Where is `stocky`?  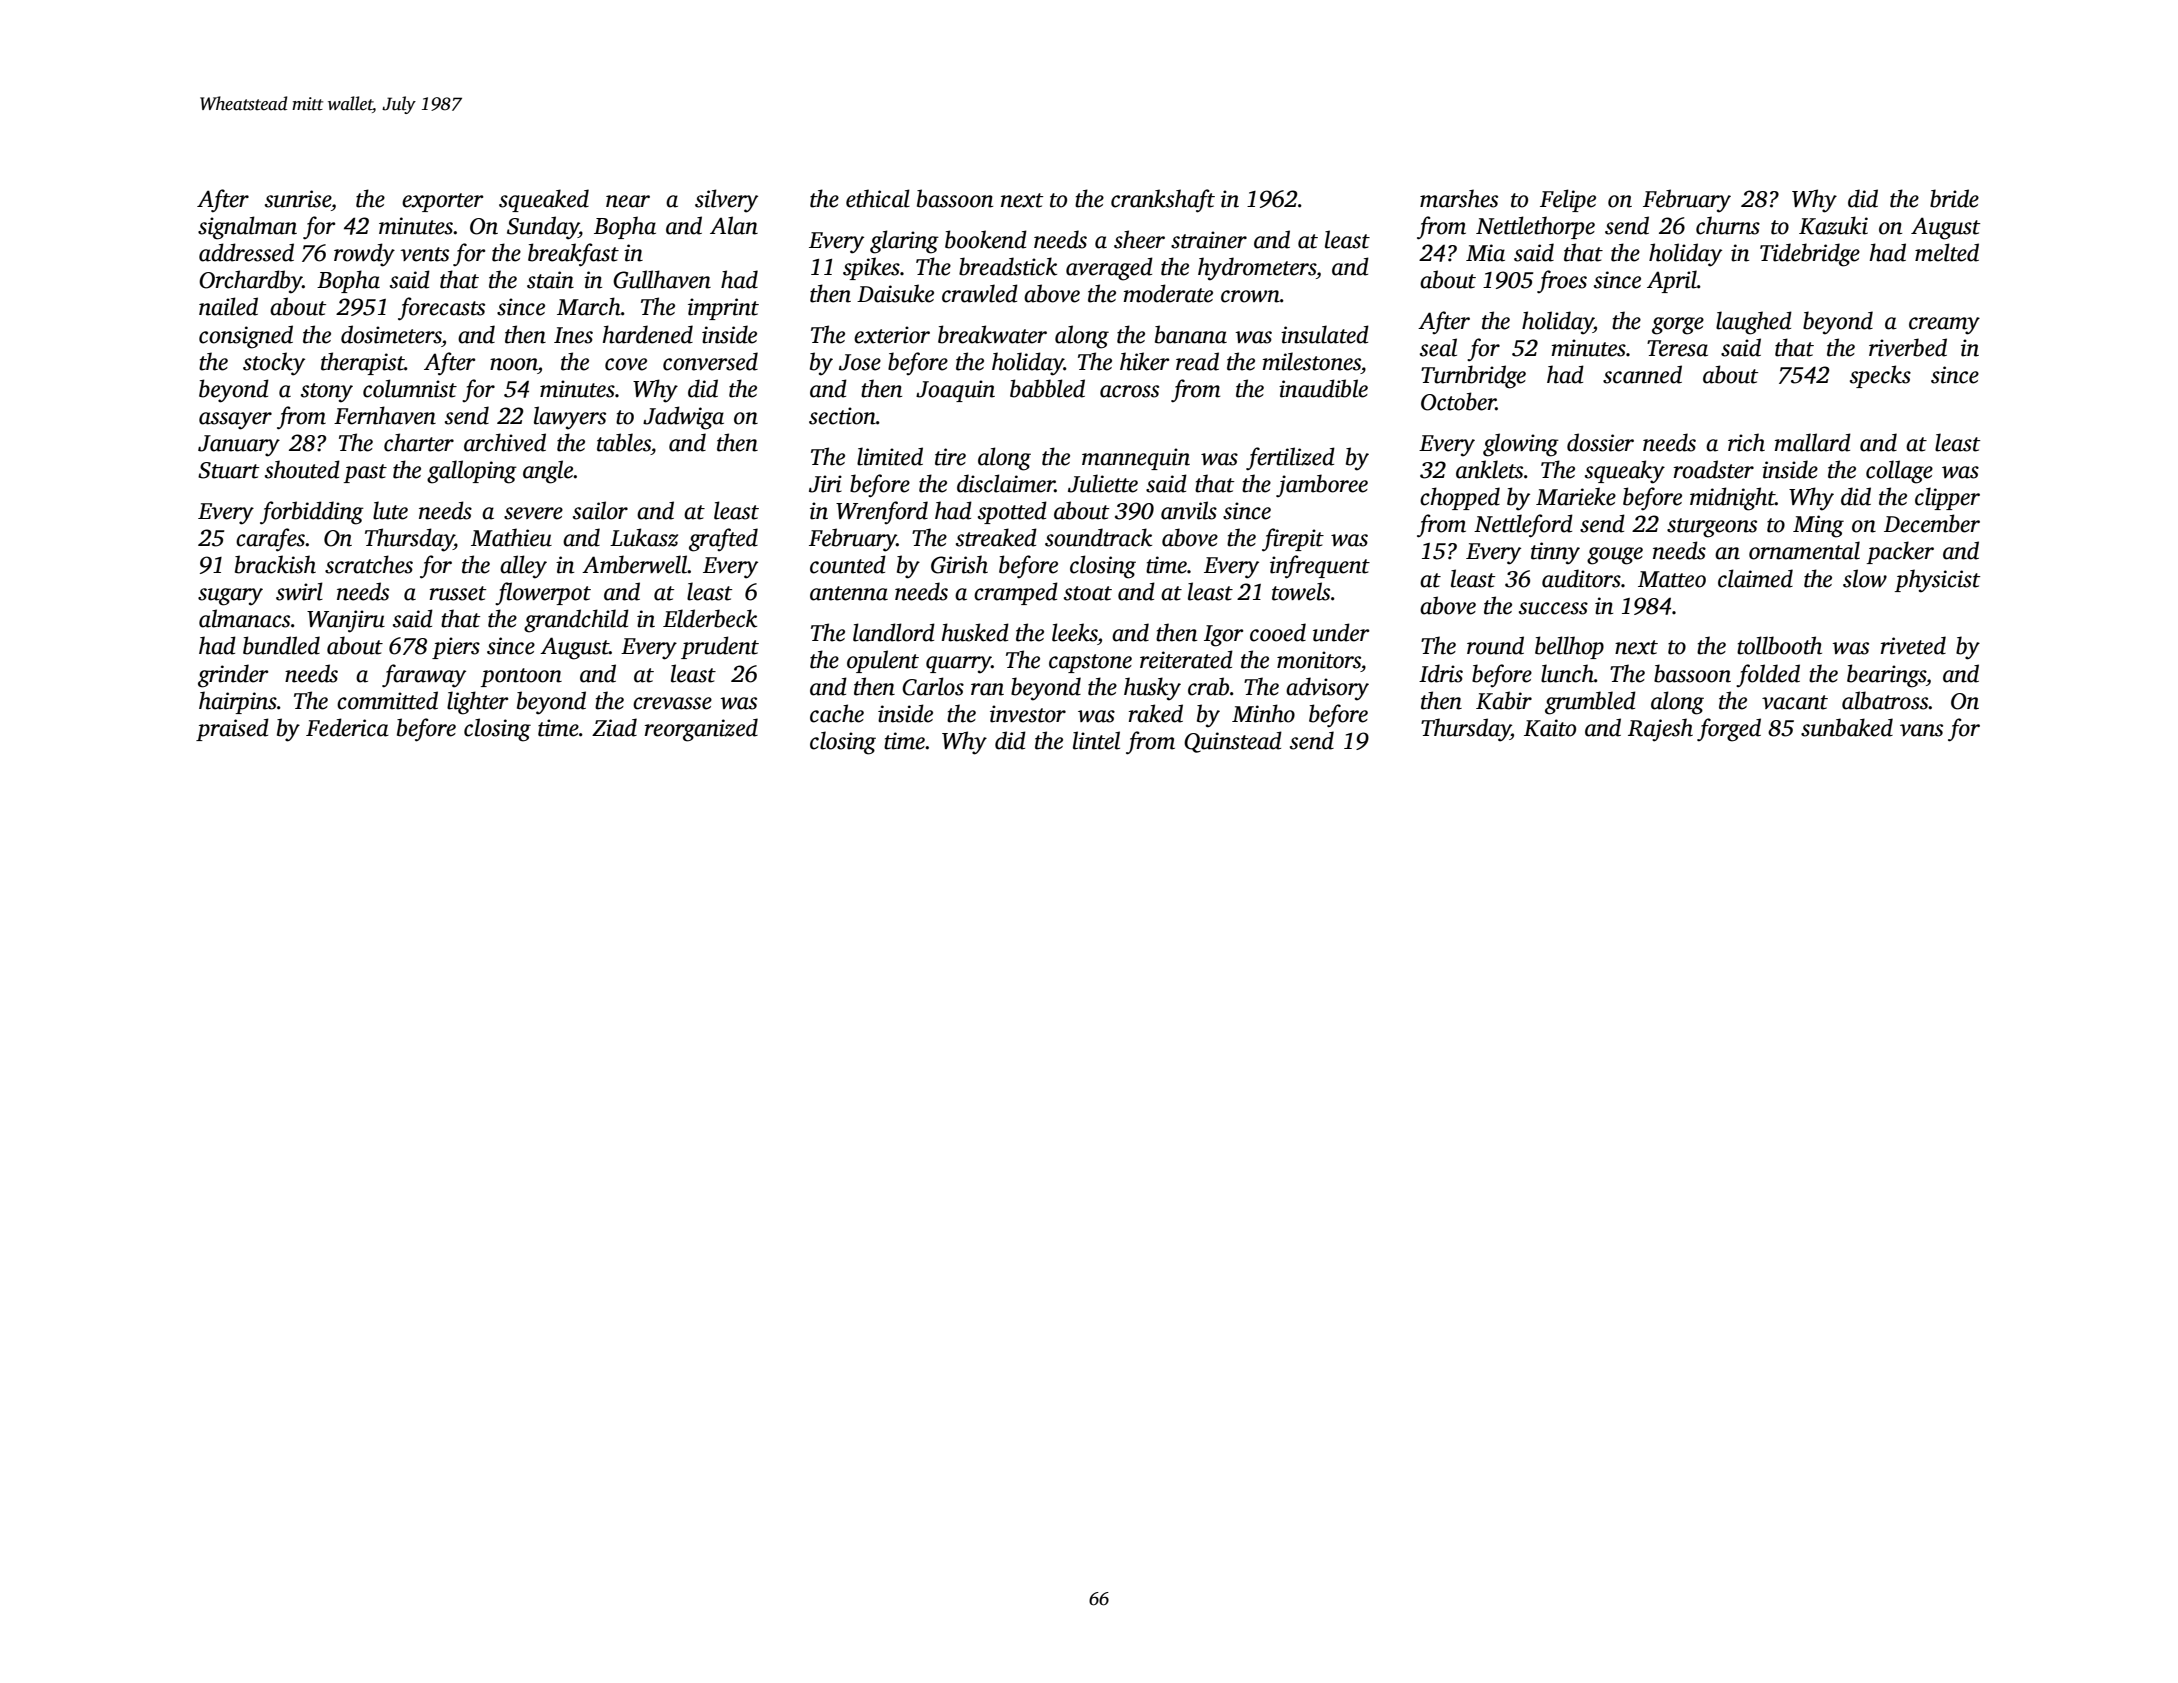
stocky is located at coordinates (274, 364).
